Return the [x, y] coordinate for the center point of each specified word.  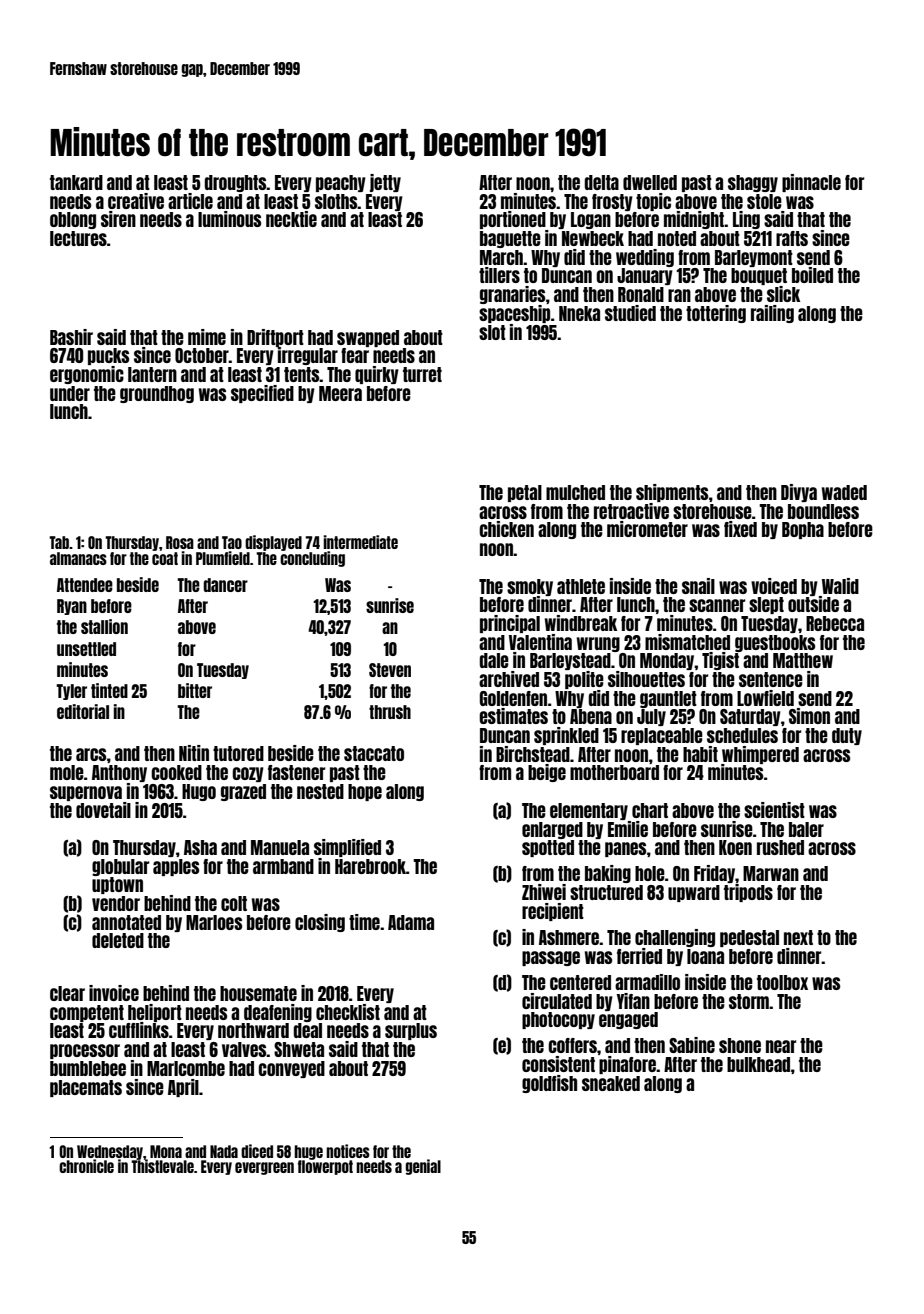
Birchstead [533, 754]
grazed [243, 792]
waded [844, 492]
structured [606, 892]
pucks [108, 356]
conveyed [291, 1069]
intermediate [360, 542]
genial [423, 1167]
